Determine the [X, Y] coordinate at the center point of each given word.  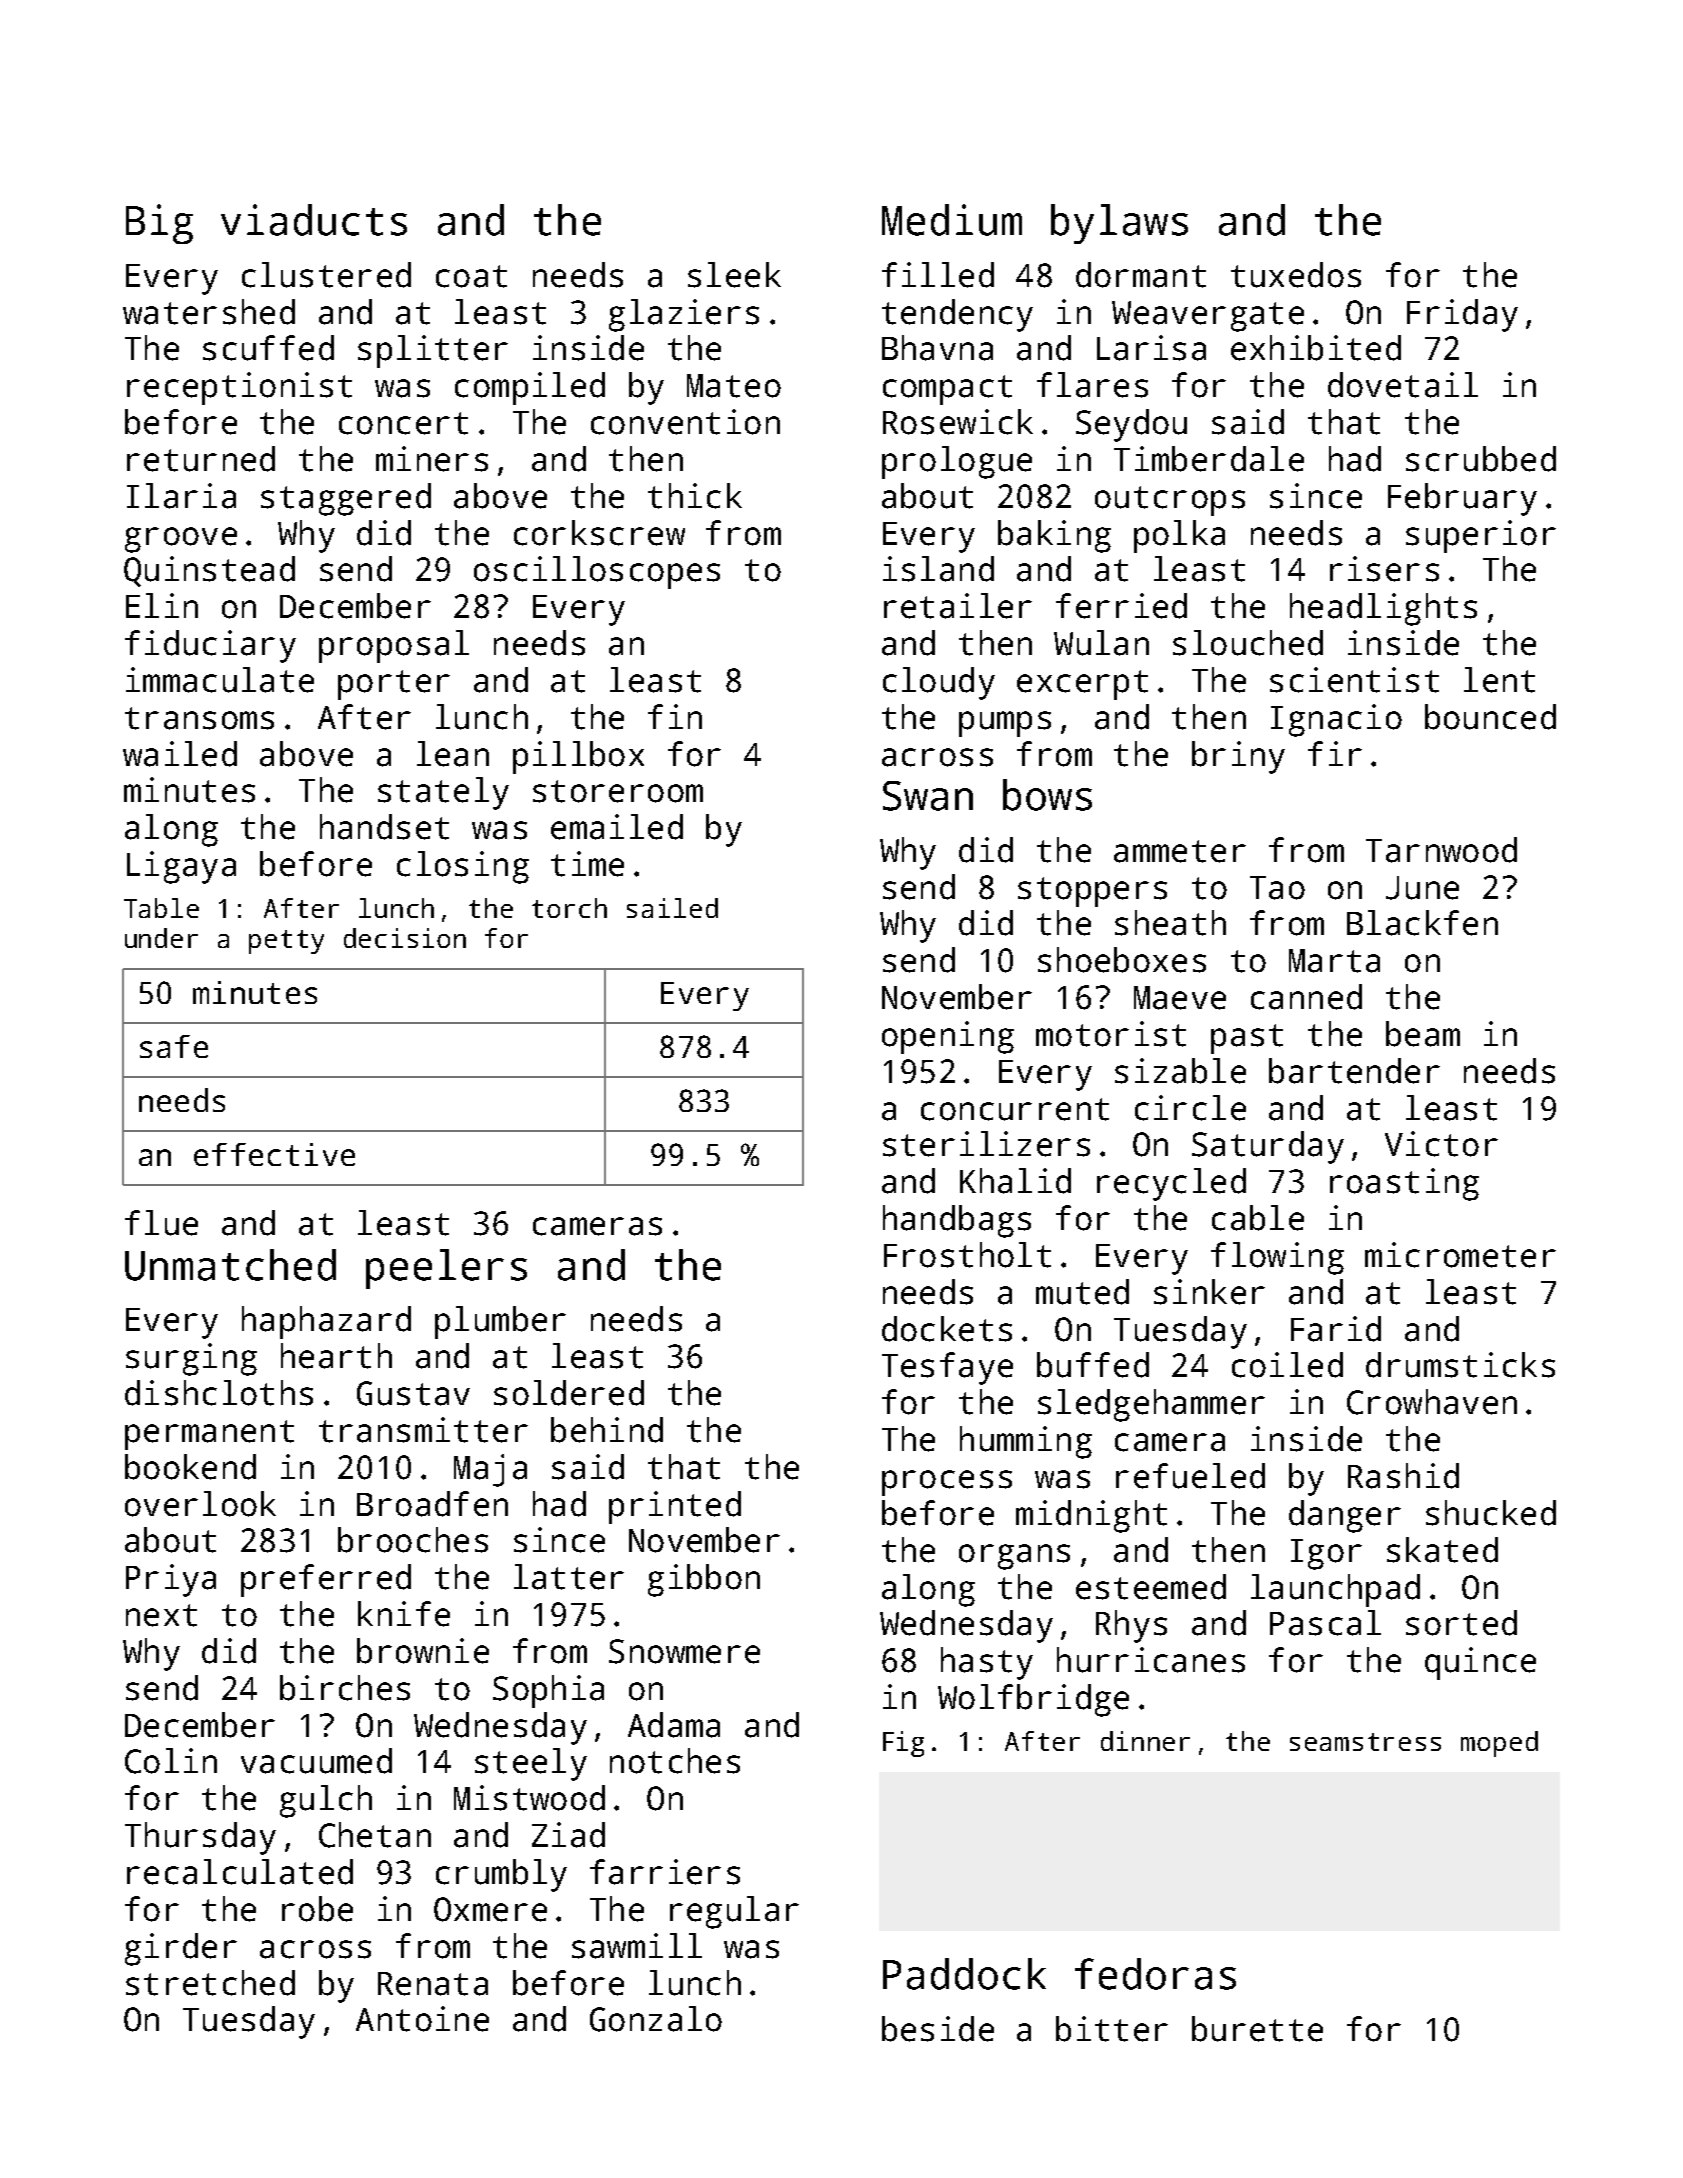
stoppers [1092, 892]
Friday [1462, 315]
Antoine [422, 2019]
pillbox [578, 757]
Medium [952, 220]
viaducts [314, 220]
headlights [1383, 609]
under [161, 938]
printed [675, 1507]
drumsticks [1460, 1365]
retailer [958, 606]
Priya [171, 1580]
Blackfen [1422, 923]
